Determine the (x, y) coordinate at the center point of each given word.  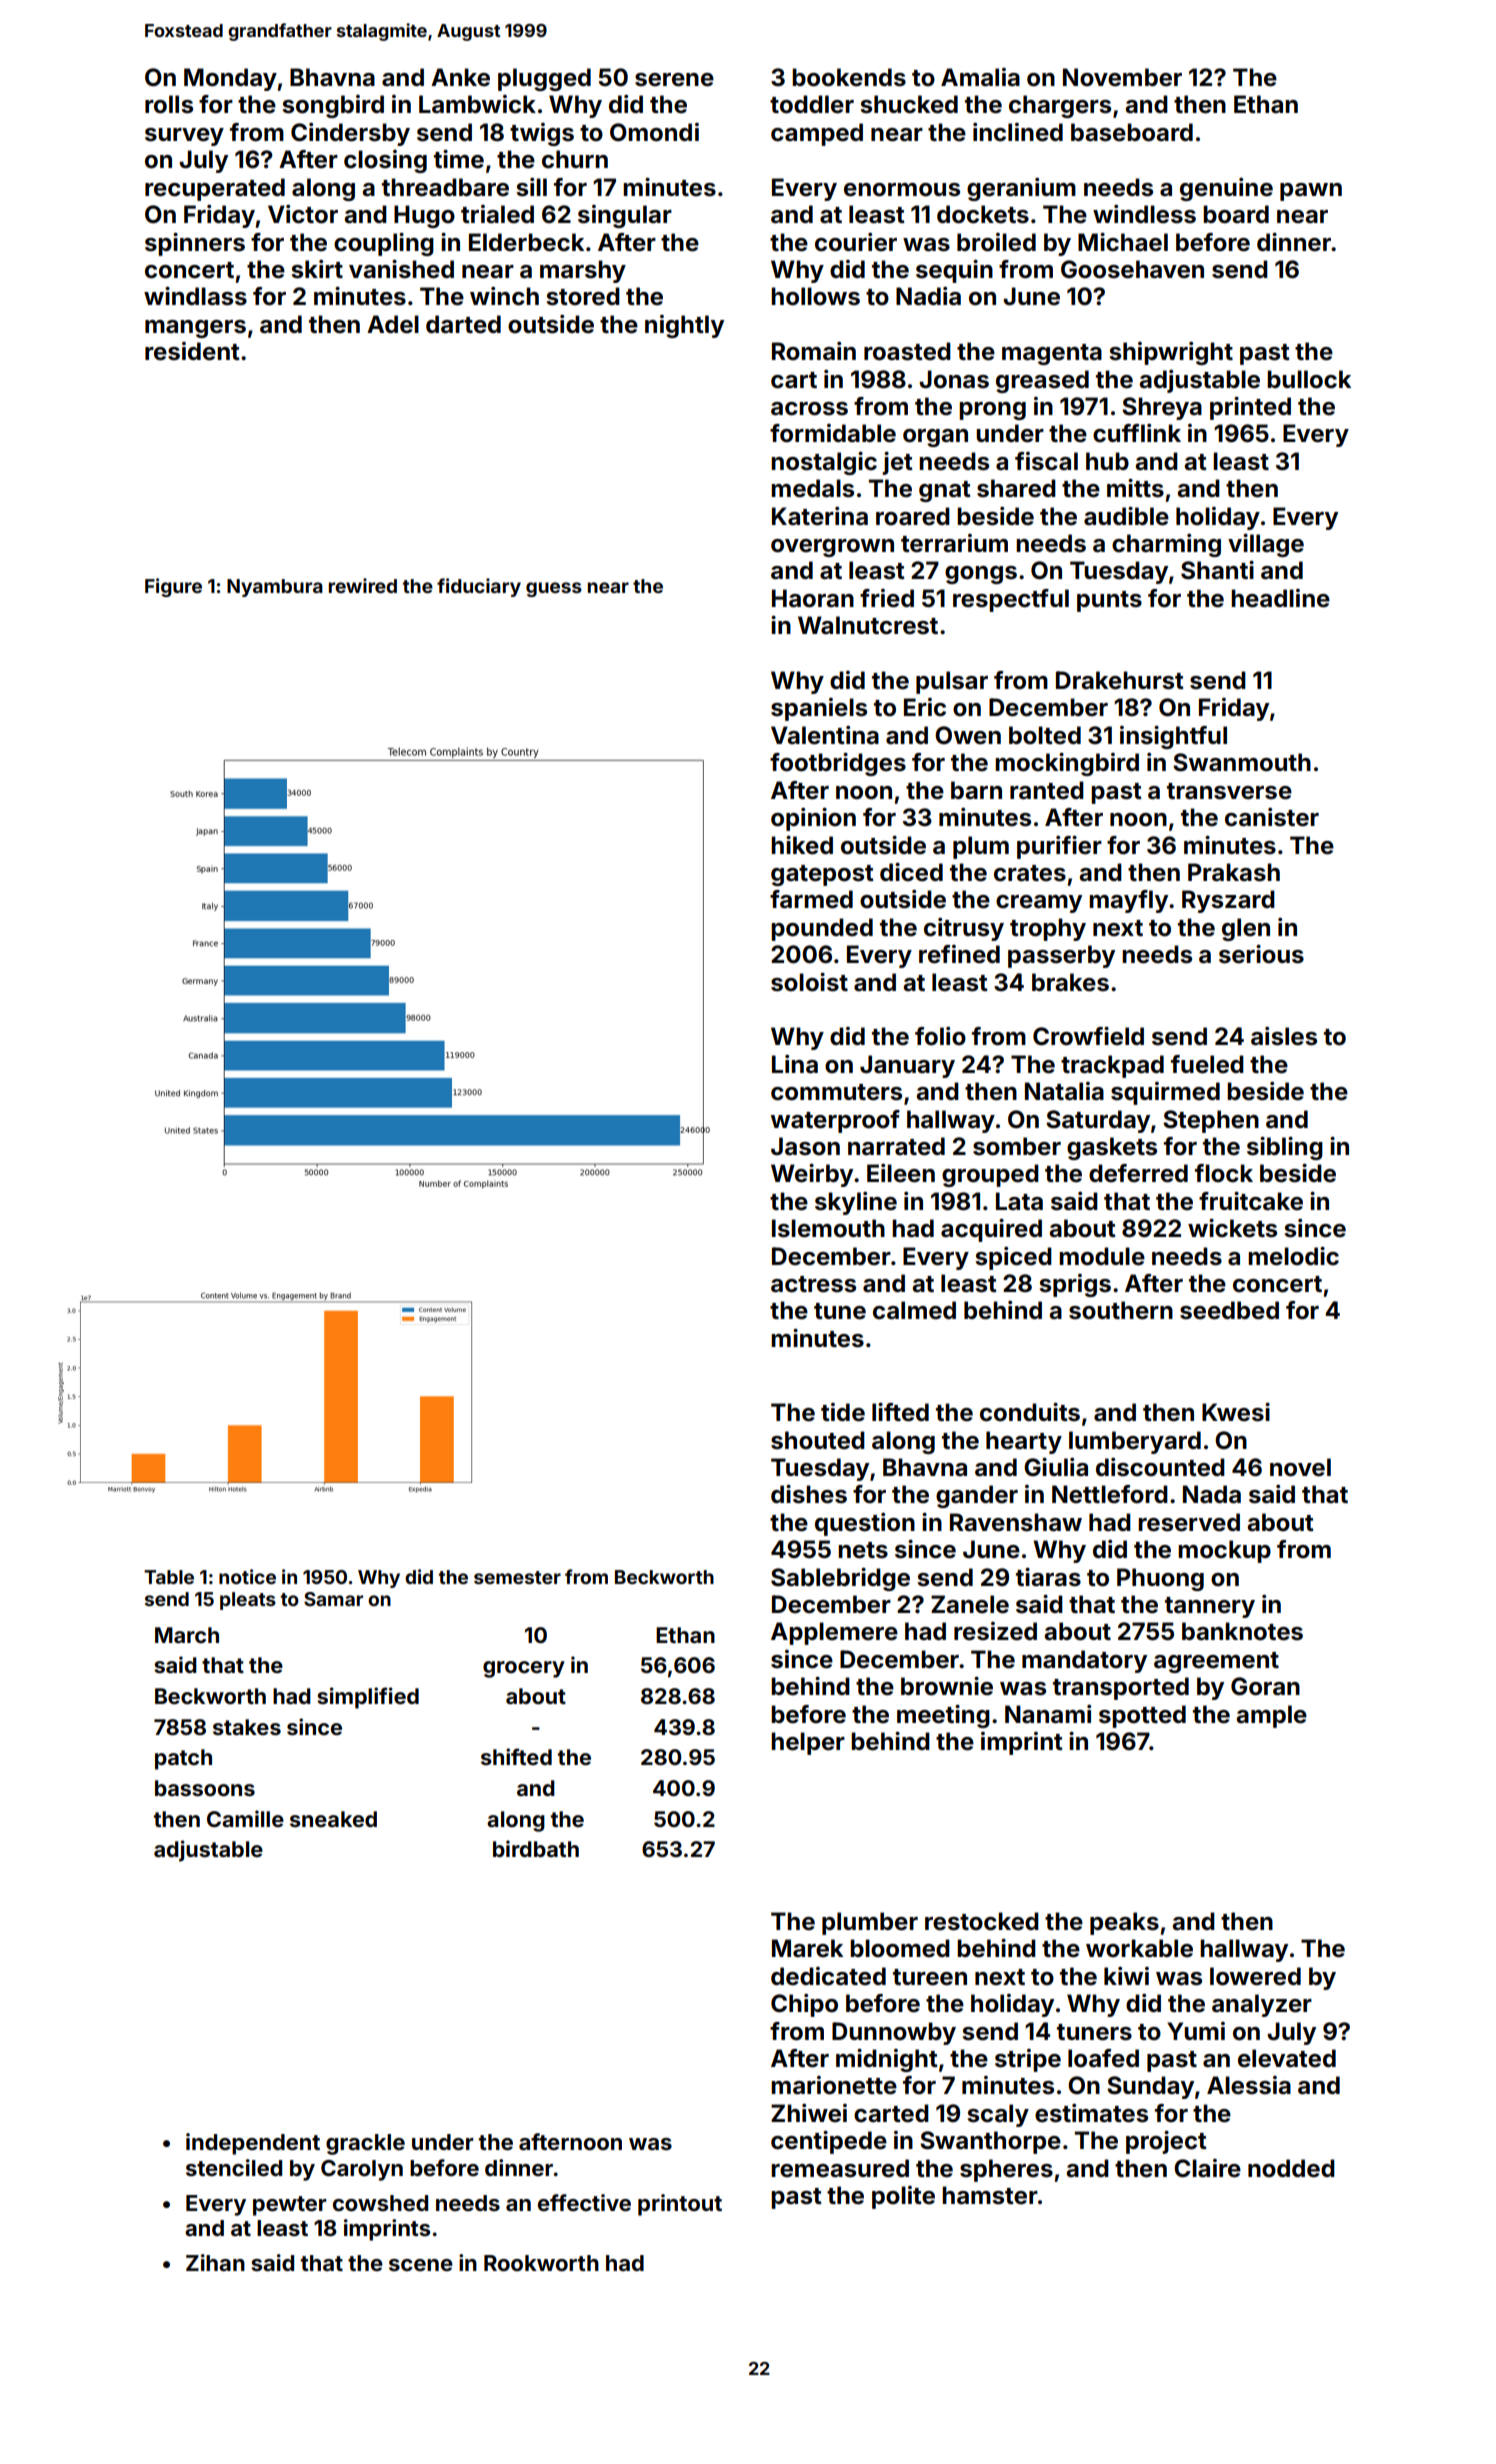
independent (253, 2144)
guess (554, 589)
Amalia (980, 77)
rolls (169, 104)
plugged (544, 79)
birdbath (536, 1848)
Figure (173, 587)
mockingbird (1067, 764)
